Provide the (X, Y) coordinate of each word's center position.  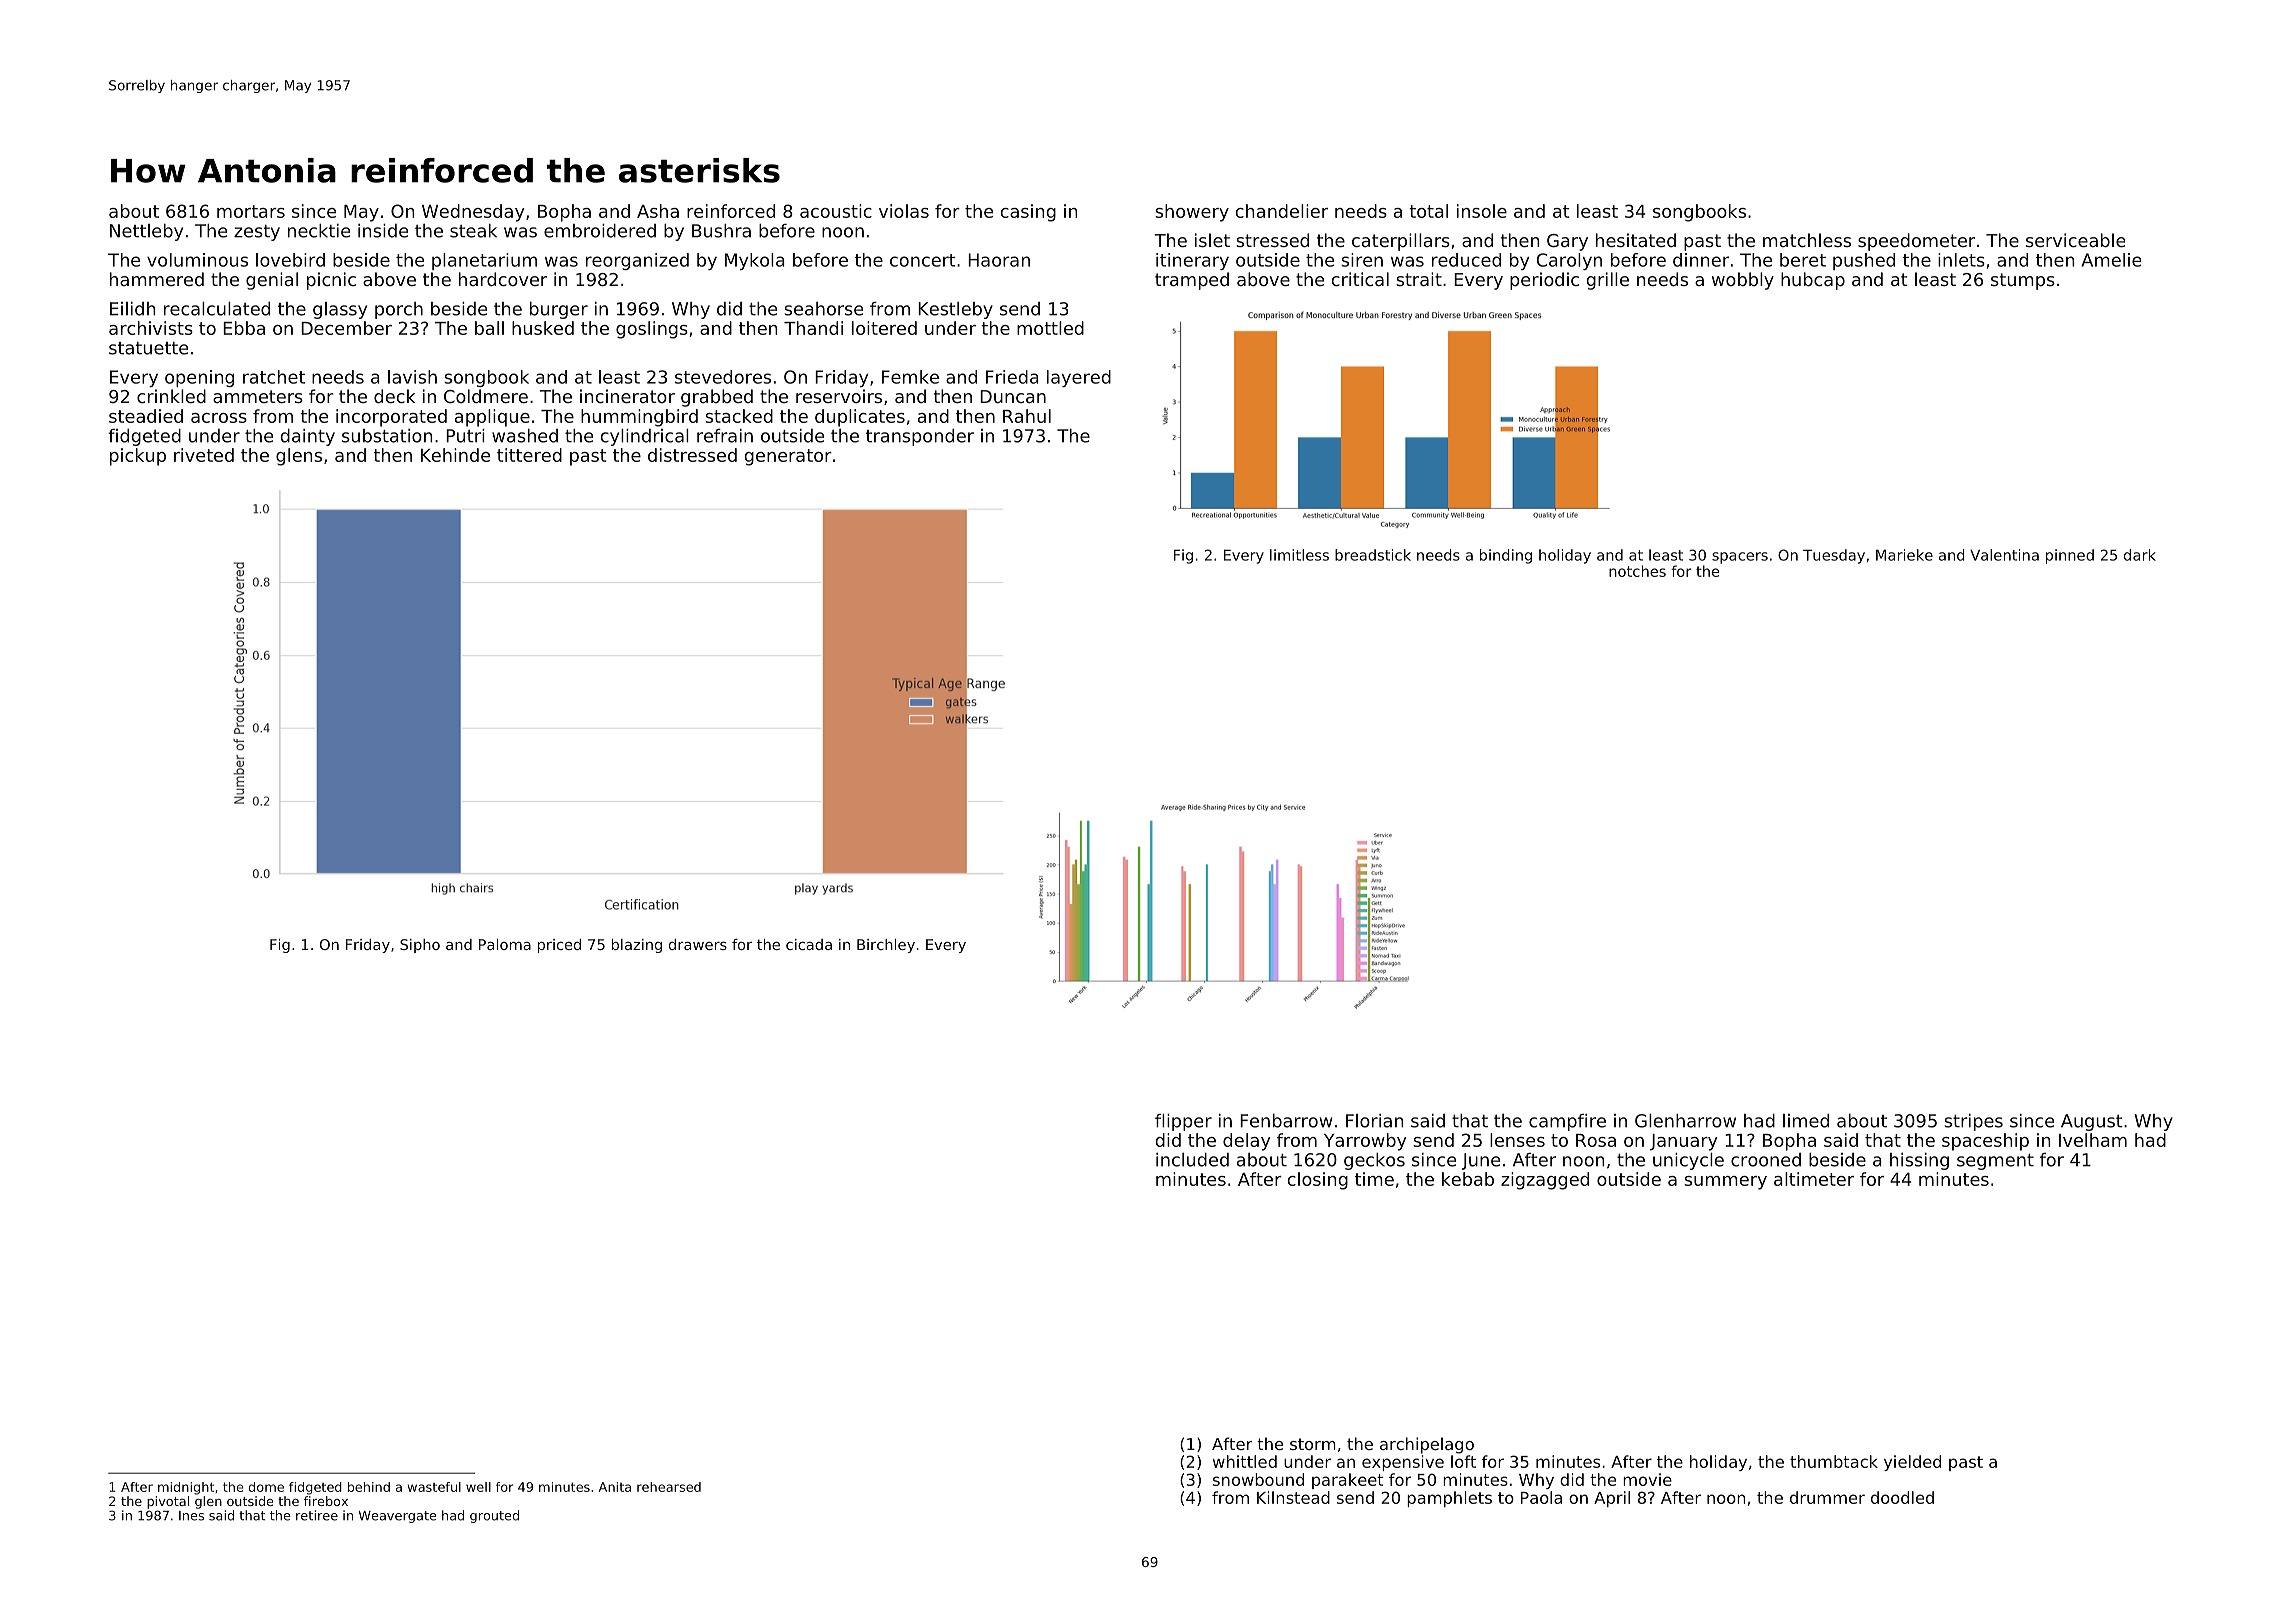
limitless (1299, 555)
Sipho (420, 946)
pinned (2070, 556)
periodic (1544, 281)
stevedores (723, 377)
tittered (529, 455)
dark (2140, 555)
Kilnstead (1293, 1497)
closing (1318, 1181)
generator (788, 457)
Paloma (505, 944)
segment (1995, 1162)
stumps (2023, 281)
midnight (186, 1488)
